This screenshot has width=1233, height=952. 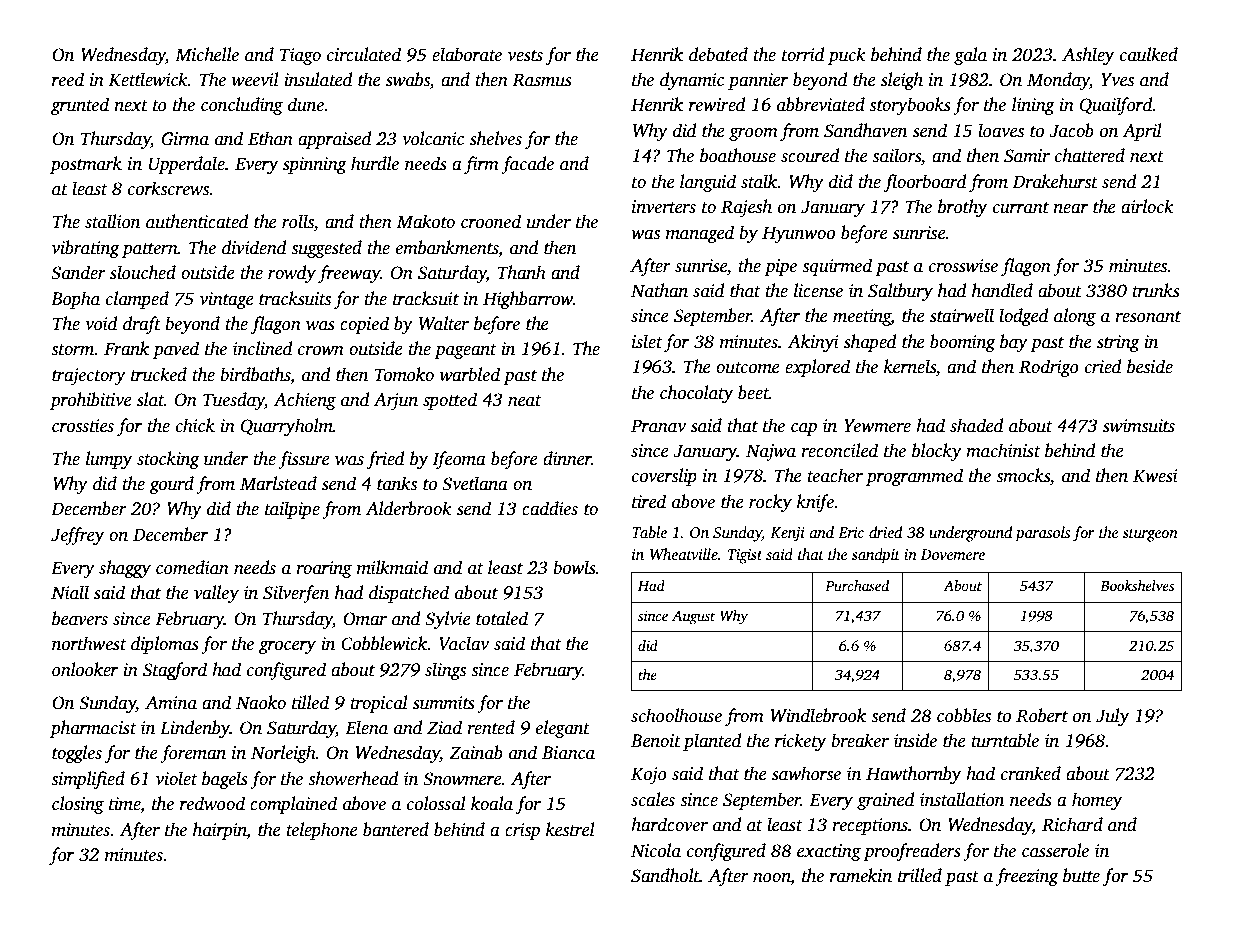 What do you see at coordinates (574, 567) in the screenshot?
I see `bowls` at bounding box center [574, 567].
